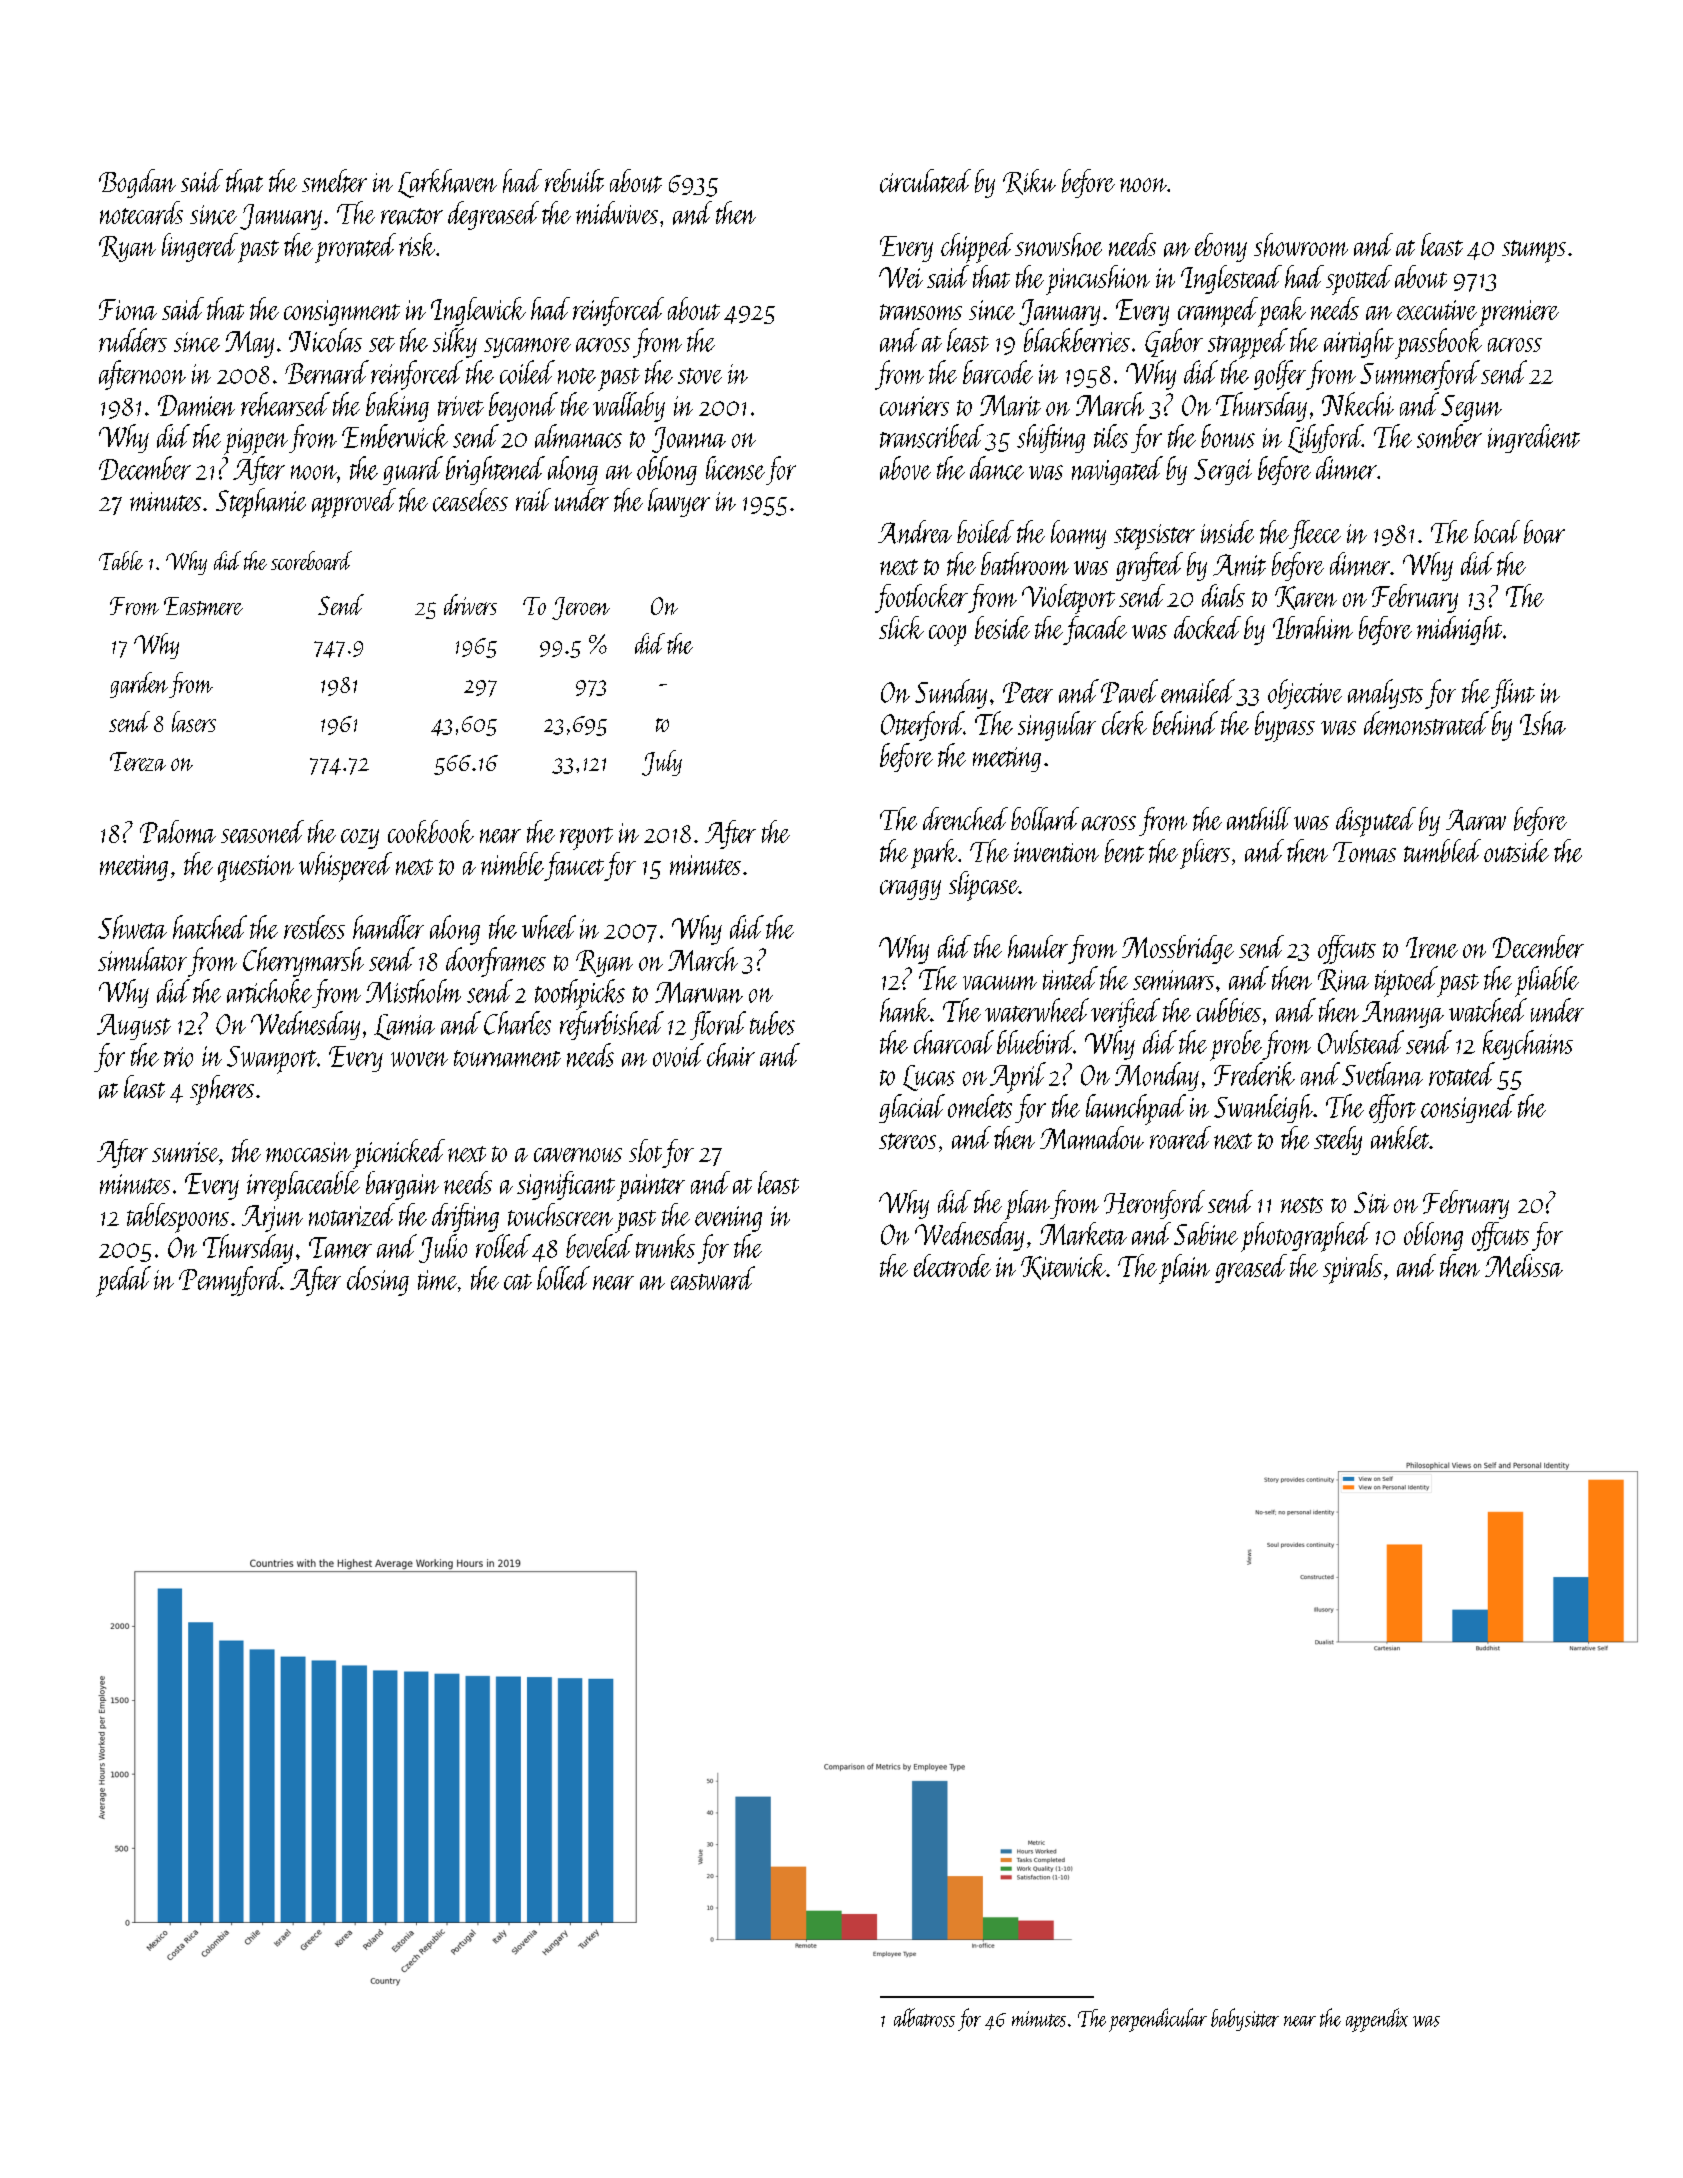 This image has height=2178, width=1683. What do you see at coordinates (272, 1060) in the image?
I see `Swanport` at bounding box center [272, 1060].
